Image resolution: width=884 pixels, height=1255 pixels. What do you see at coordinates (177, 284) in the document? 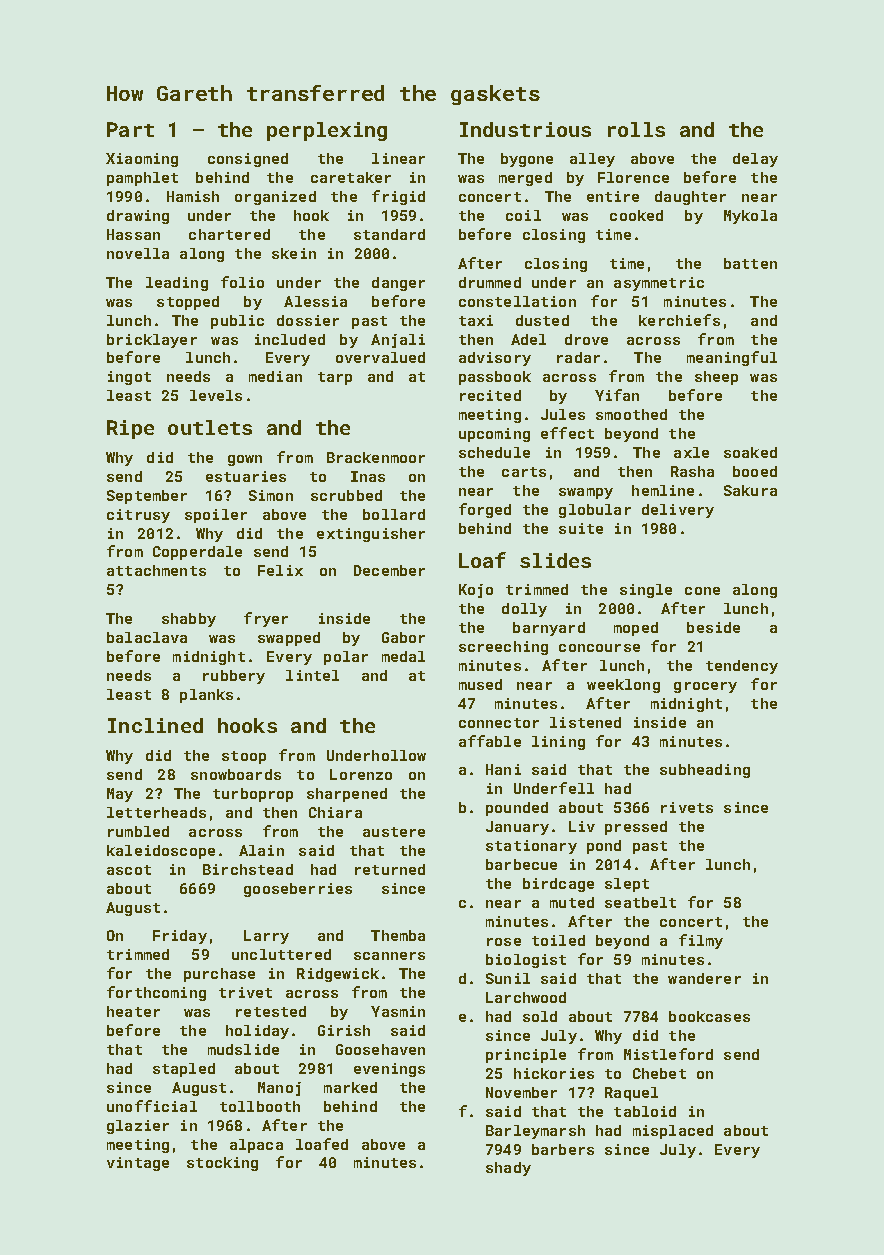
I see `leading` at bounding box center [177, 284].
